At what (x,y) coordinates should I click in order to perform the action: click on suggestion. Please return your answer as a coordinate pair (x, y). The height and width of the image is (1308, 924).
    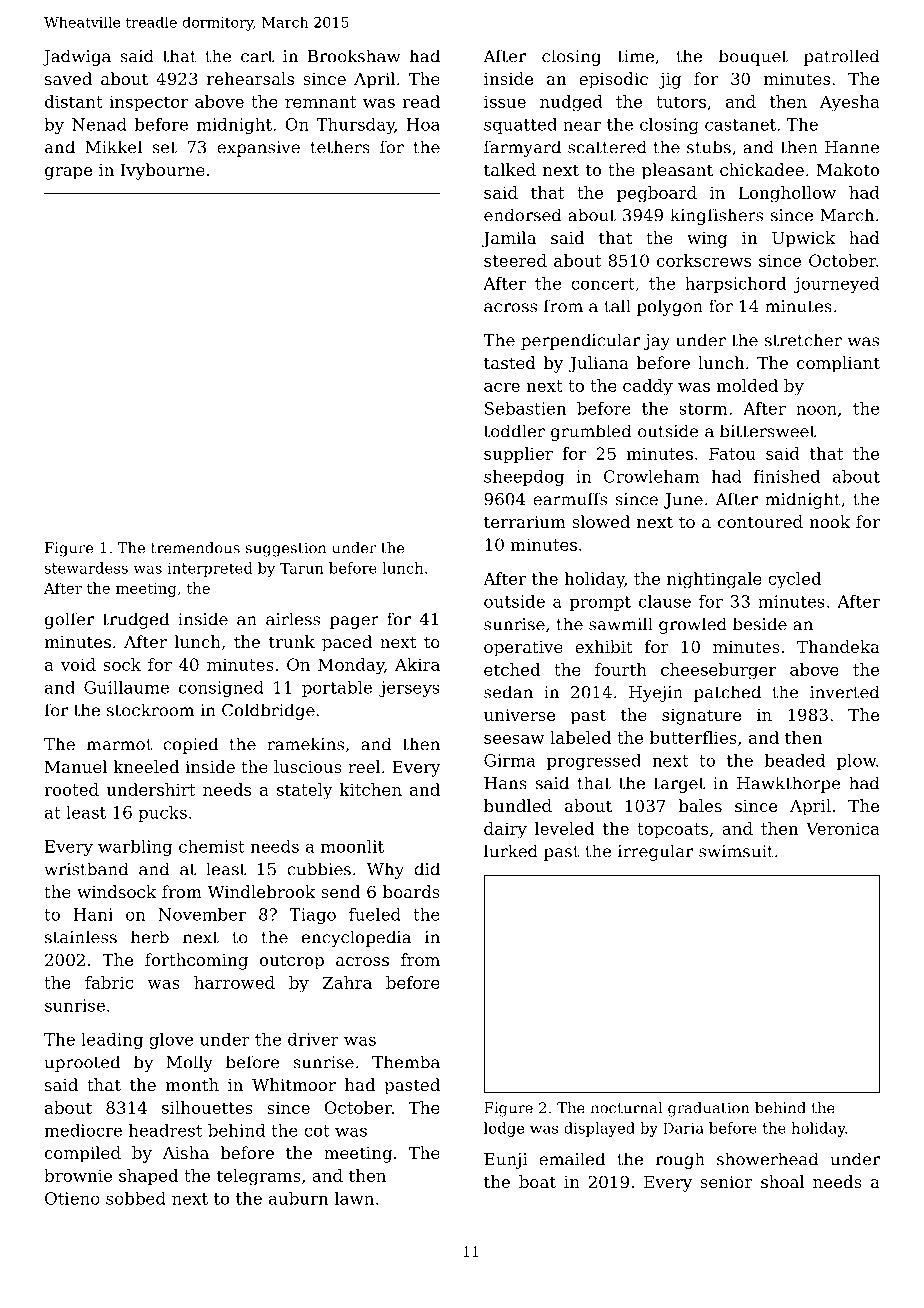
    Looking at the image, I should click on (286, 549).
